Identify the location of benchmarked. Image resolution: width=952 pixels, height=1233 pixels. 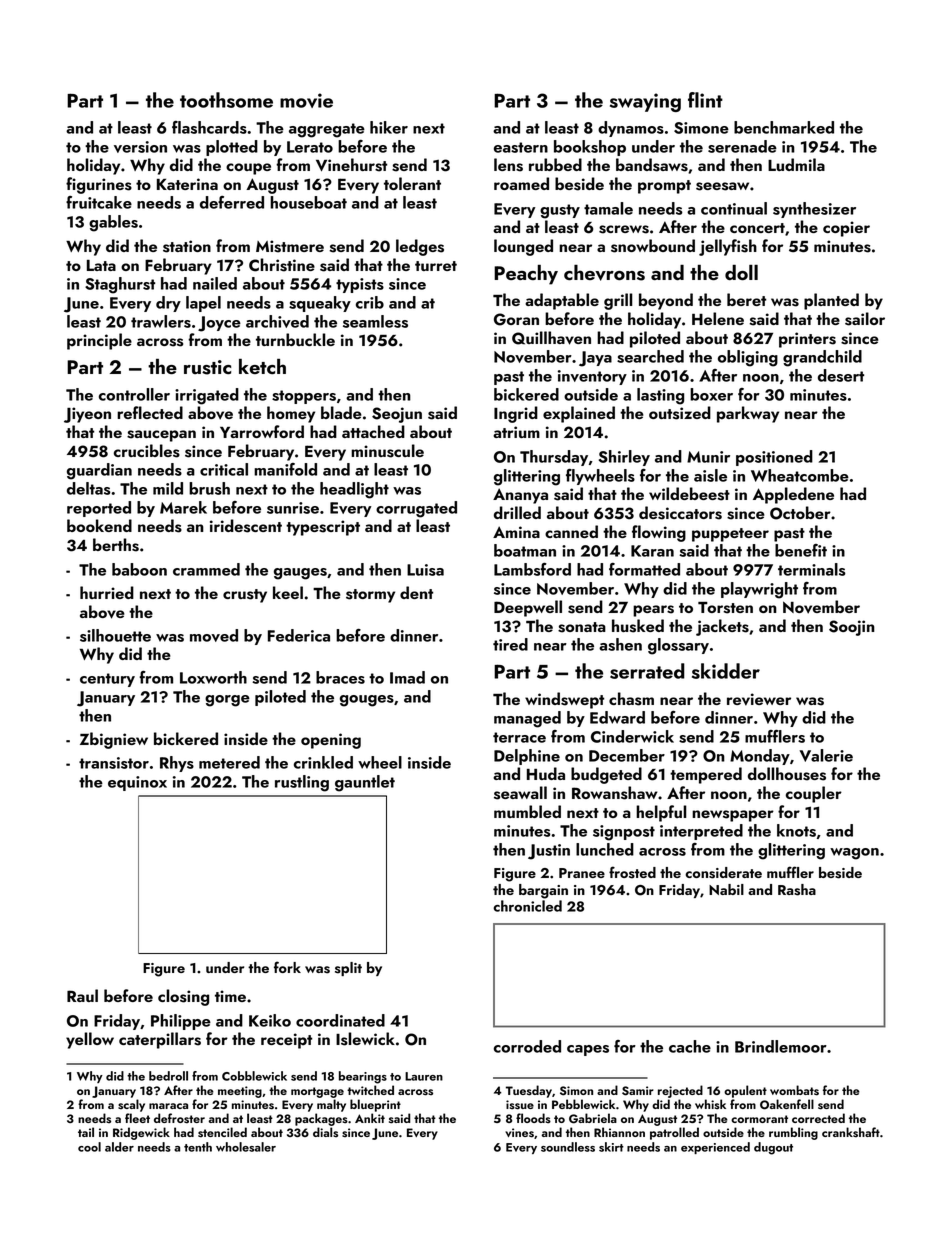
(784, 127).
